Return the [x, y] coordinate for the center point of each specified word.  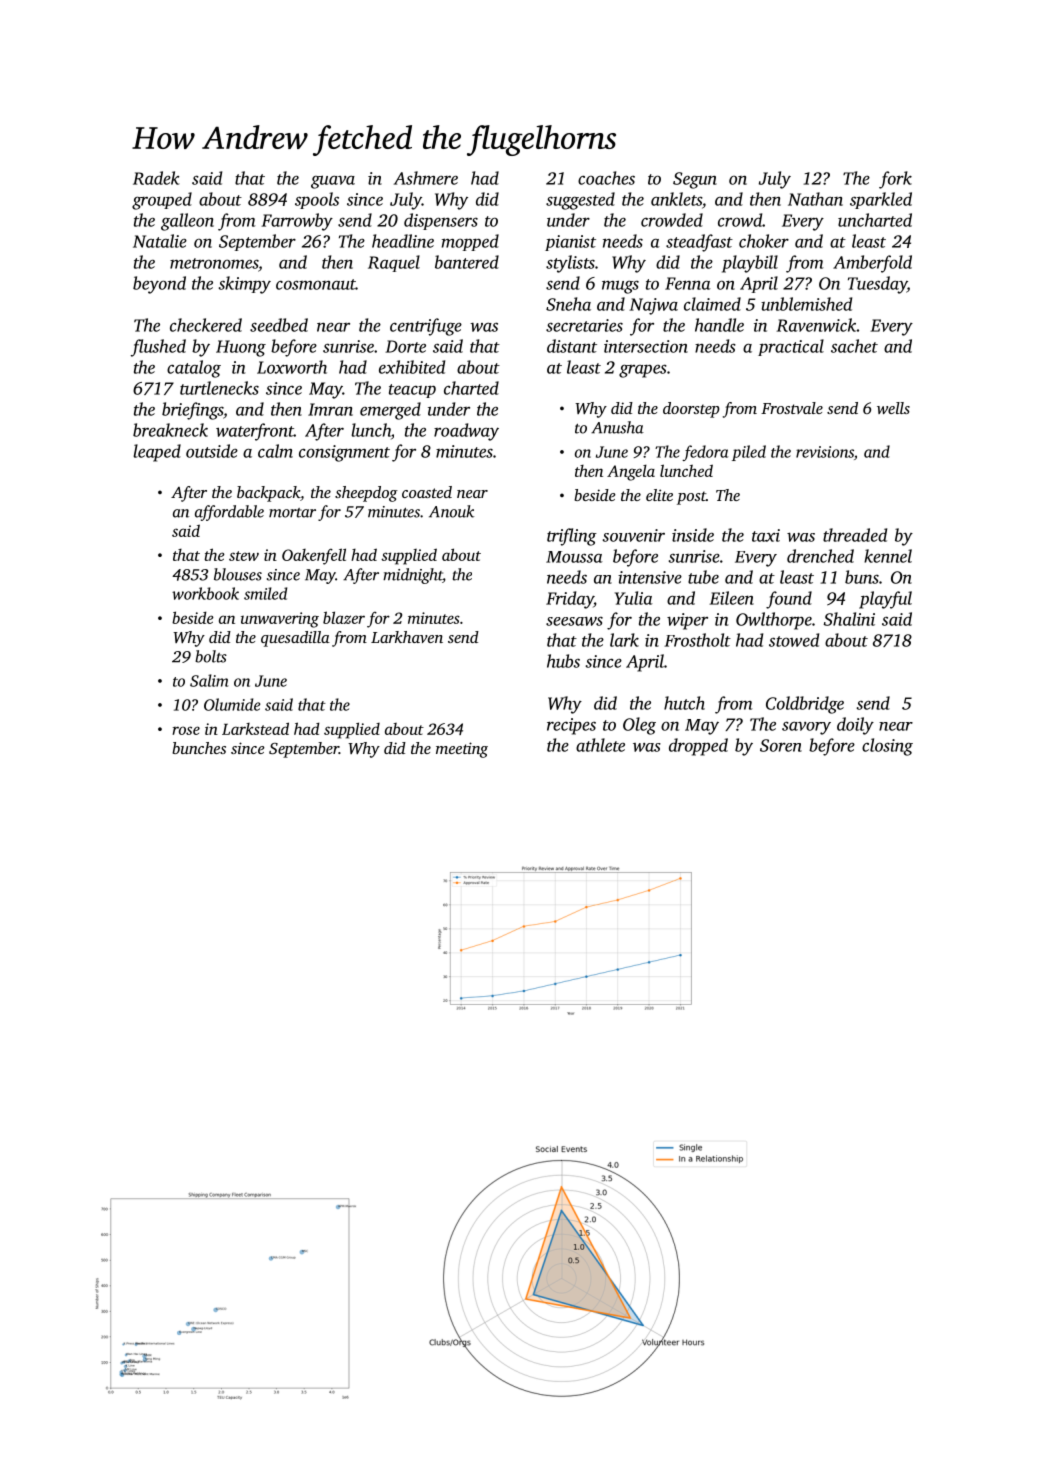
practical [791, 347]
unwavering [280, 620]
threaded [855, 535]
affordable [229, 513]
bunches [199, 748]
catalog [194, 369]
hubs [563, 661]
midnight [413, 576]
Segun [695, 180]
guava [333, 182]
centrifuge [426, 327]
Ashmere [426, 178]
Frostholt [697, 640]
